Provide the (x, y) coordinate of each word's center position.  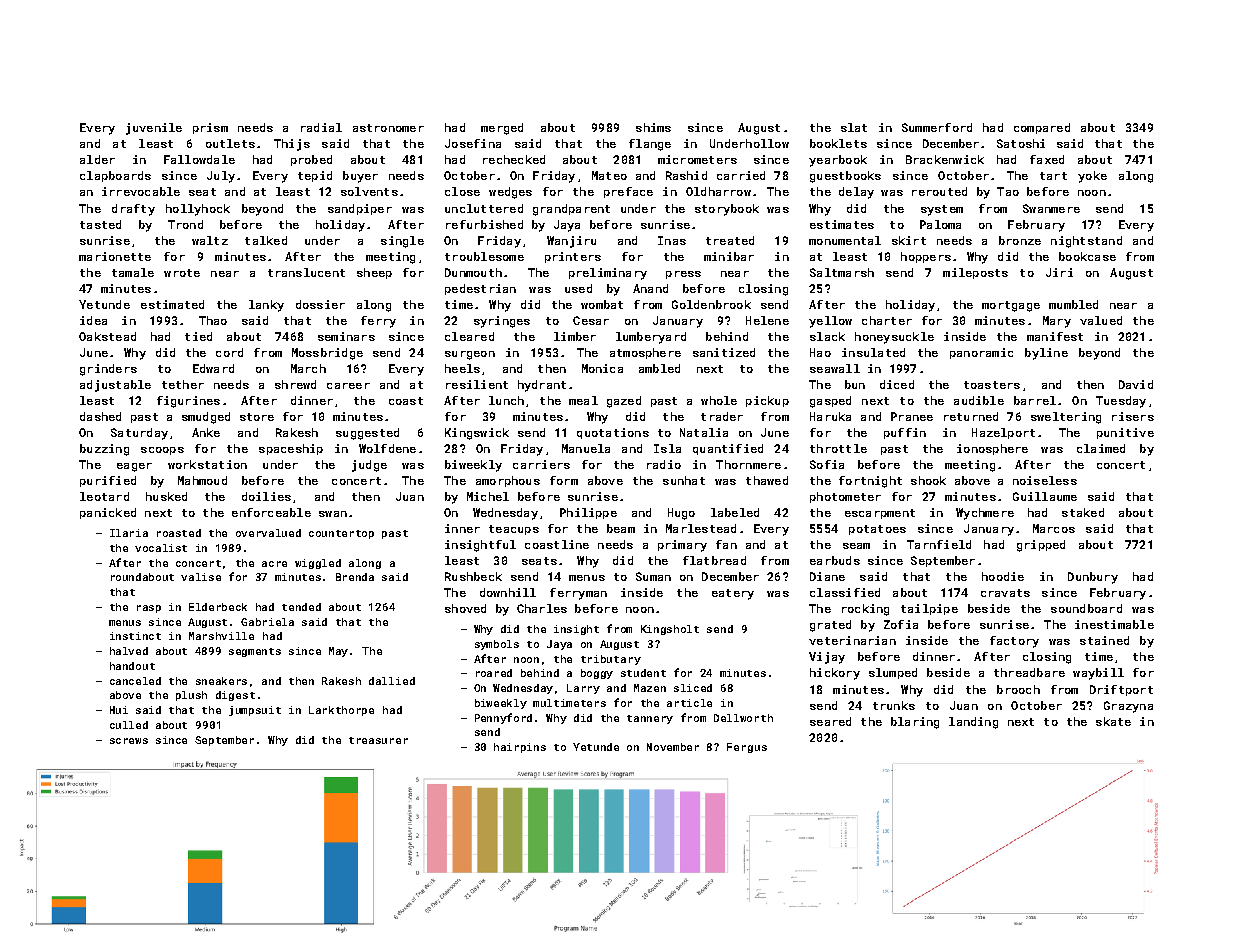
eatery (733, 594)
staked (1083, 512)
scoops (162, 451)
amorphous (508, 481)
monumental (845, 240)
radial (321, 127)
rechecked (514, 159)
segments (255, 652)
